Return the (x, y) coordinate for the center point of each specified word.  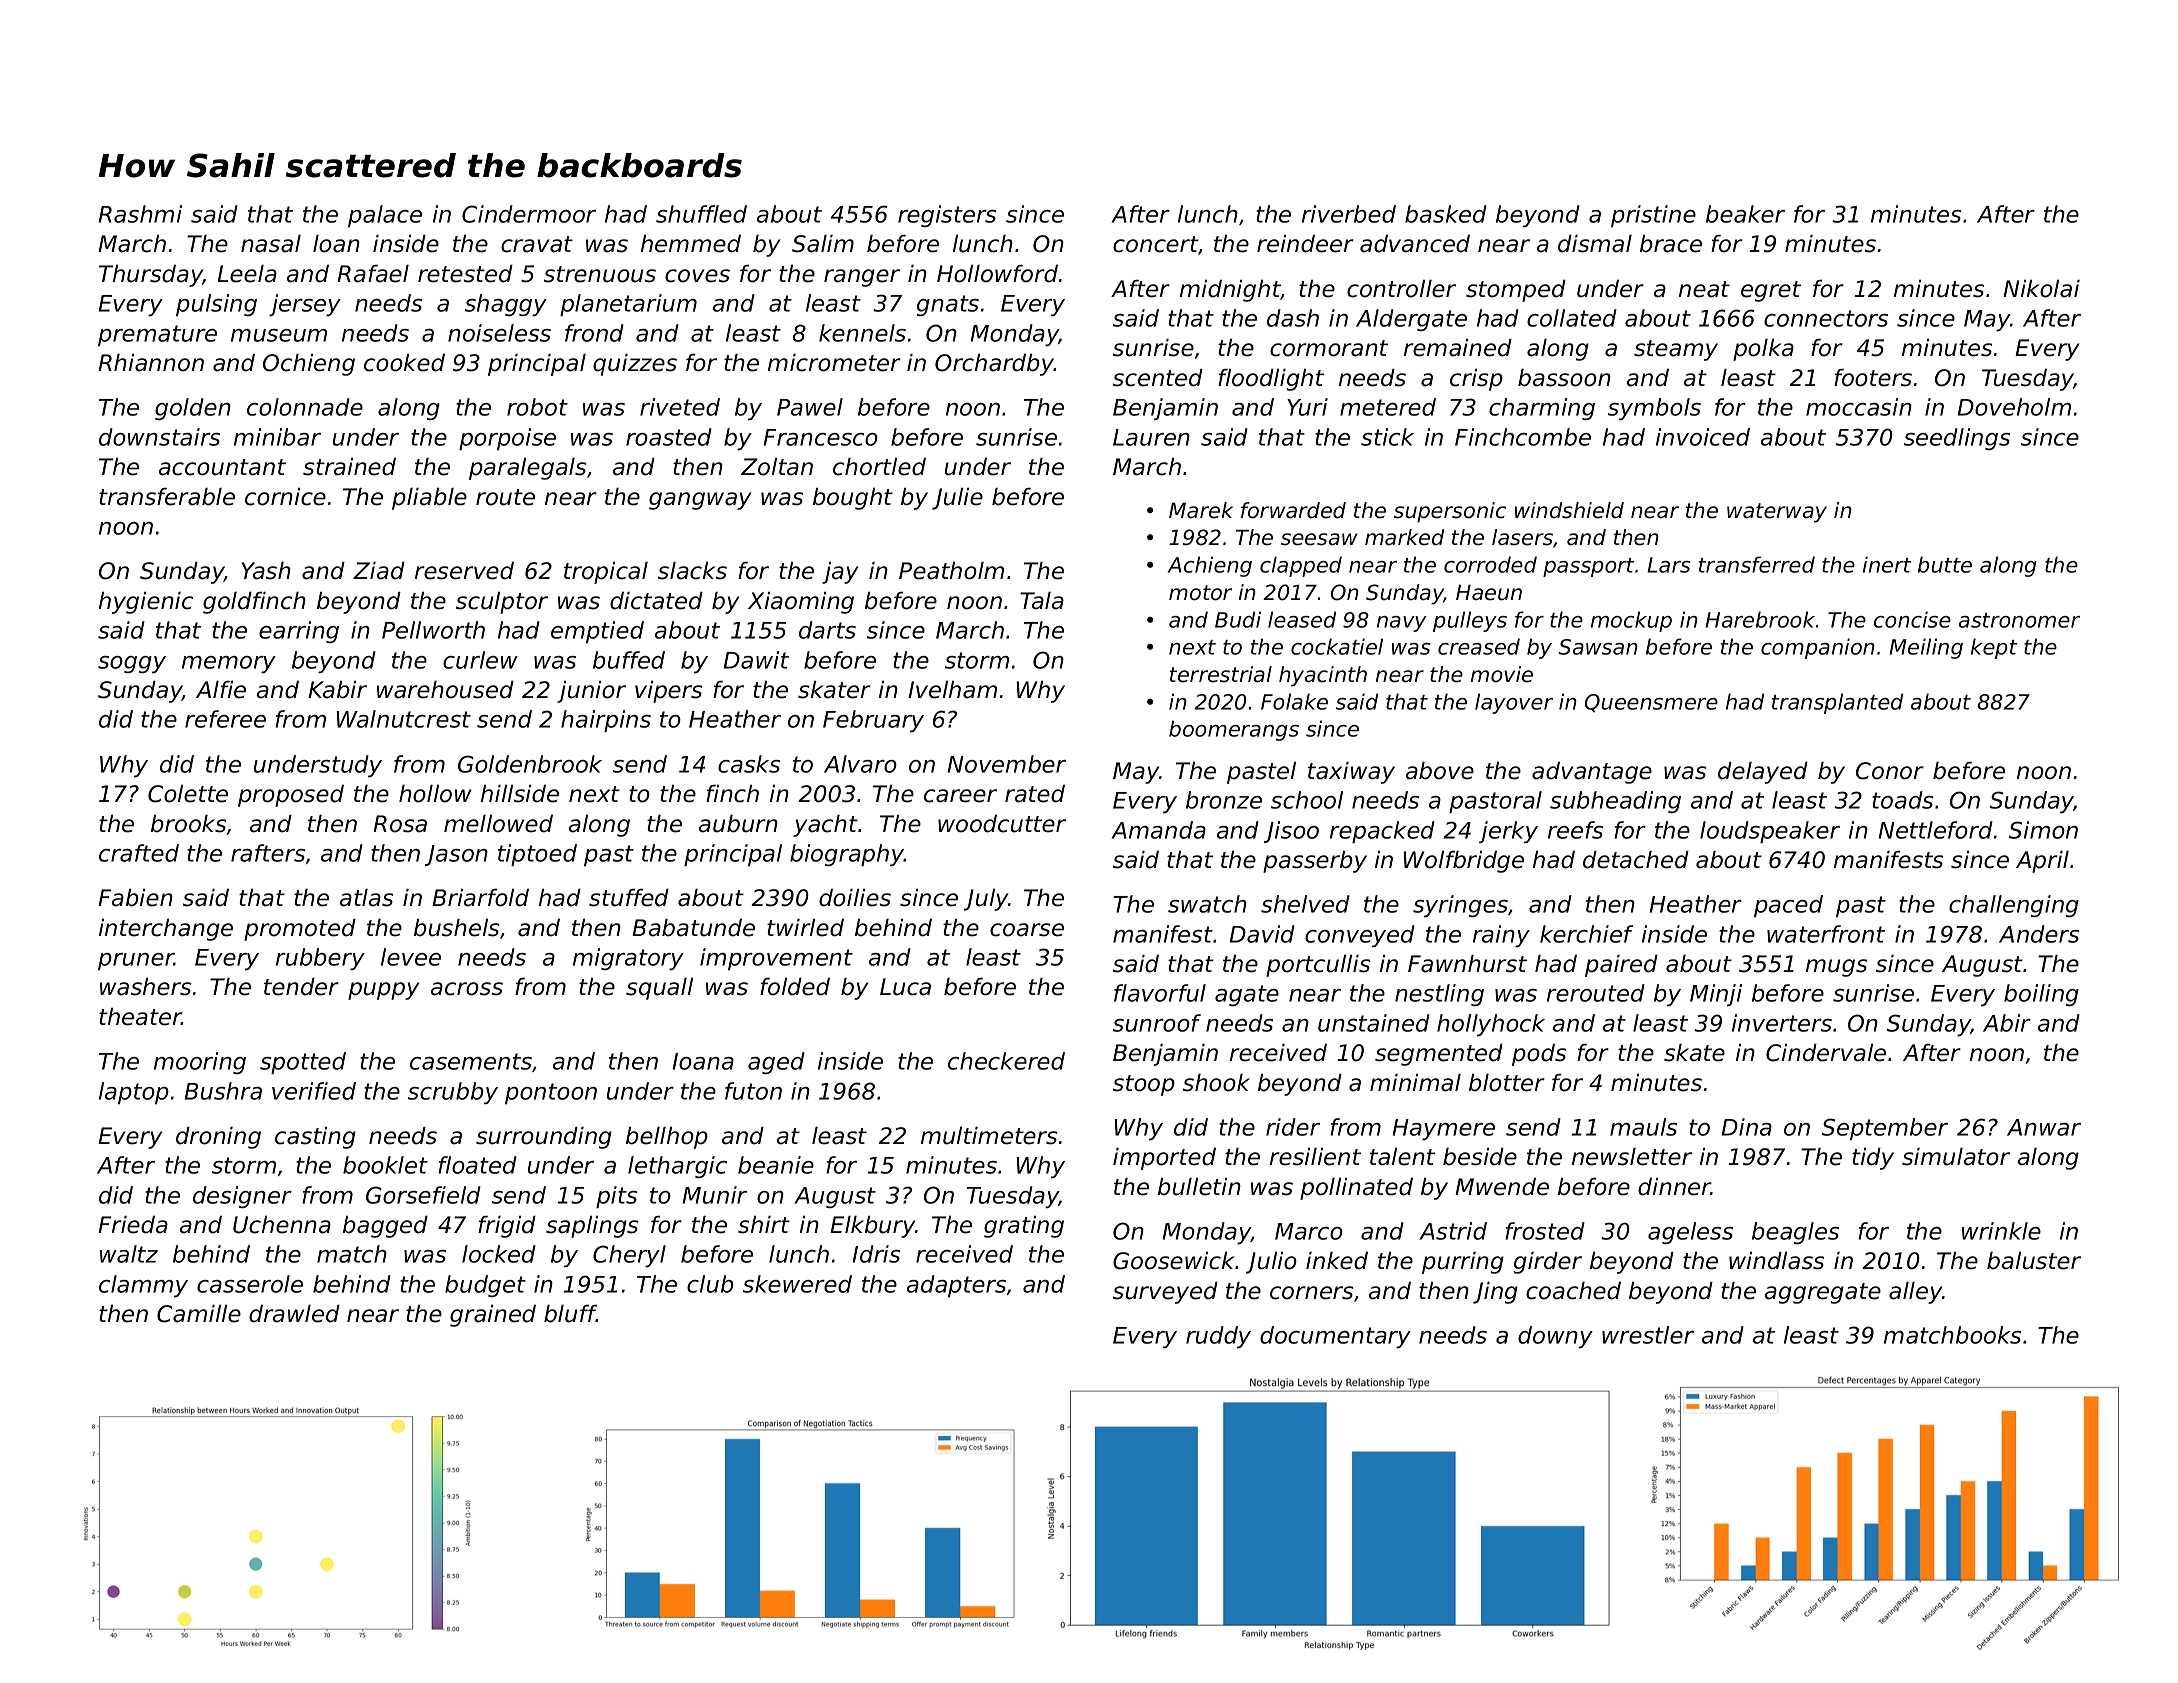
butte (1945, 564)
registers (947, 216)
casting (315, 1138)
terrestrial (1221, 674)
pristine (1653, 216)
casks (749, 764)
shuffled (701, 214)
